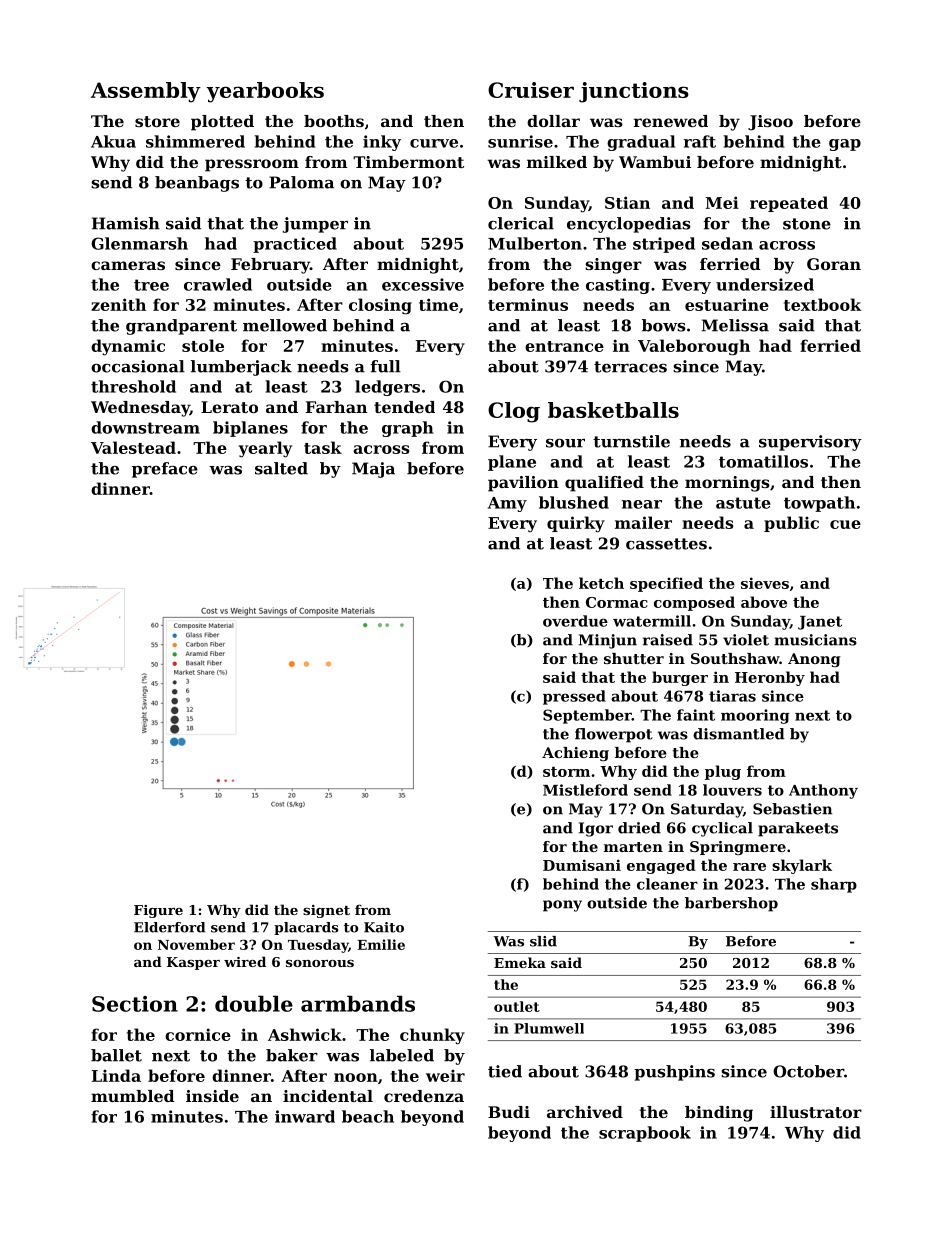 This screenshot has width=952, height=1233. I want to click on Akua, so click(113, 141).
